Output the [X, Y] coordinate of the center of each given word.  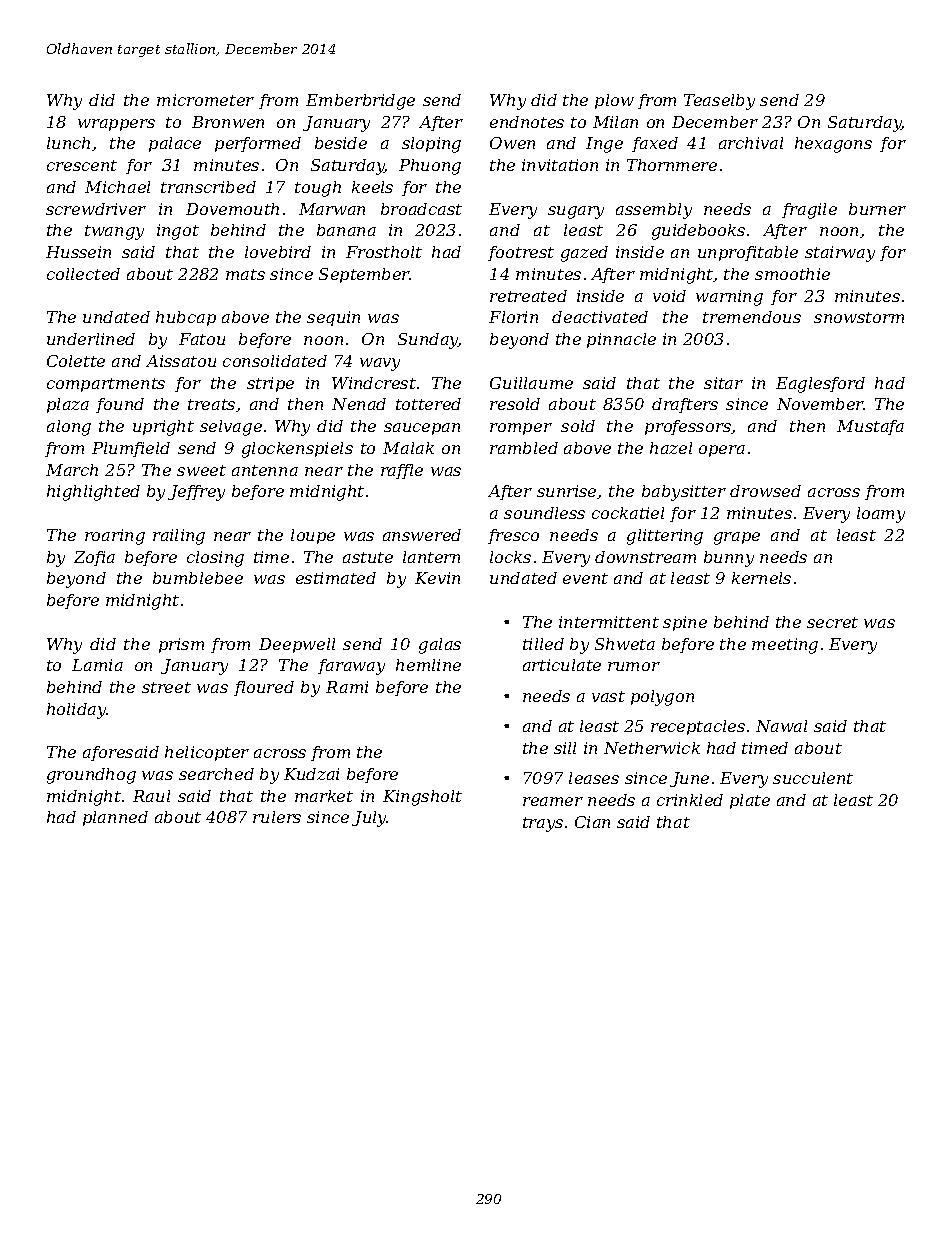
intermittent [609, 622]
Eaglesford [820, 385]
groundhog [91, 776]
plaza [68, 405]
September [364, 275]
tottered [428, 404]
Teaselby [719, 102]
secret [832, 622]
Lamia [97, 665]
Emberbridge [360, 102]
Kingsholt [422, 798]
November [820, 404]
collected [83, 274]
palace [175, 144]
